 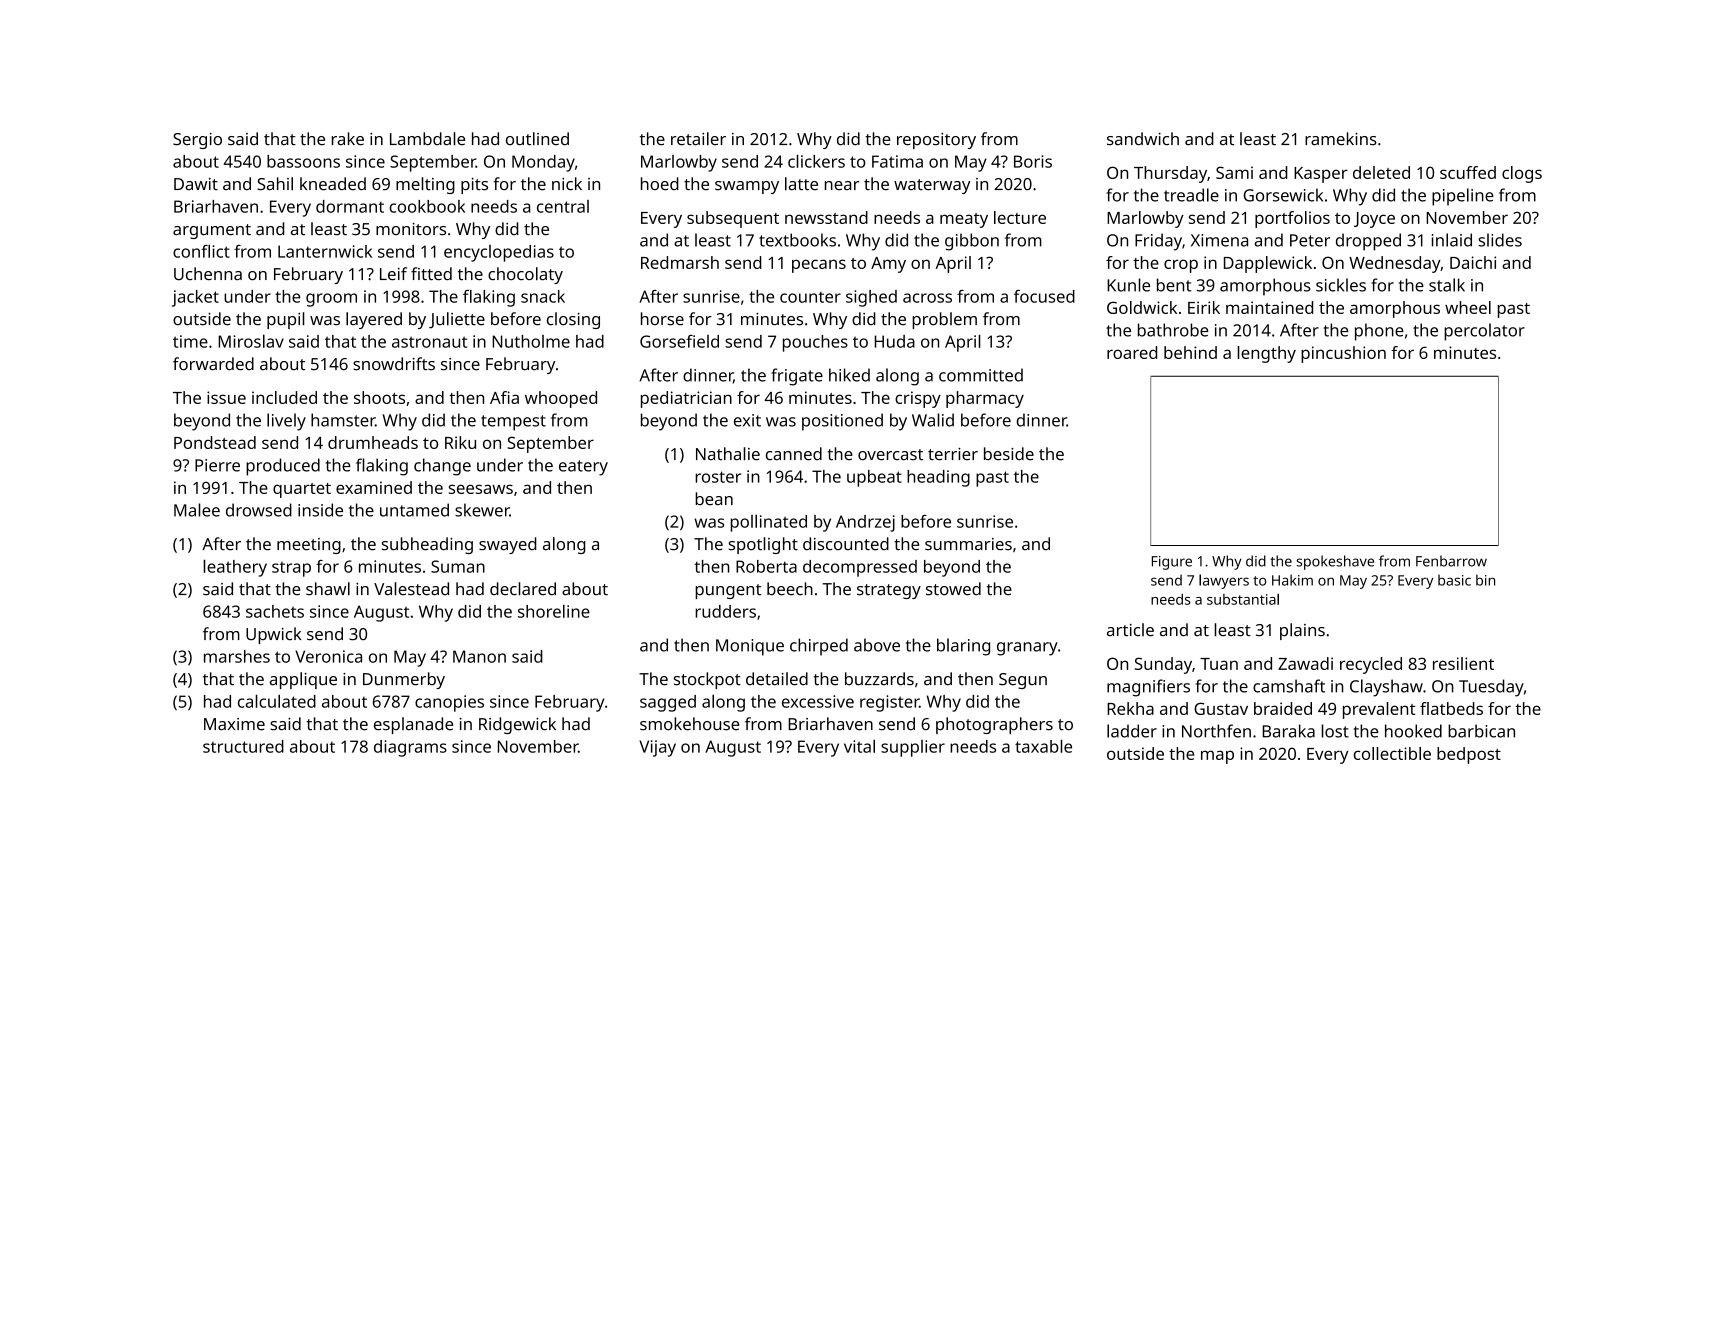 What do you see at coordinates (1023, 681) in the screenshot?
I see `Segun` at bounding box center [1023, 681].
